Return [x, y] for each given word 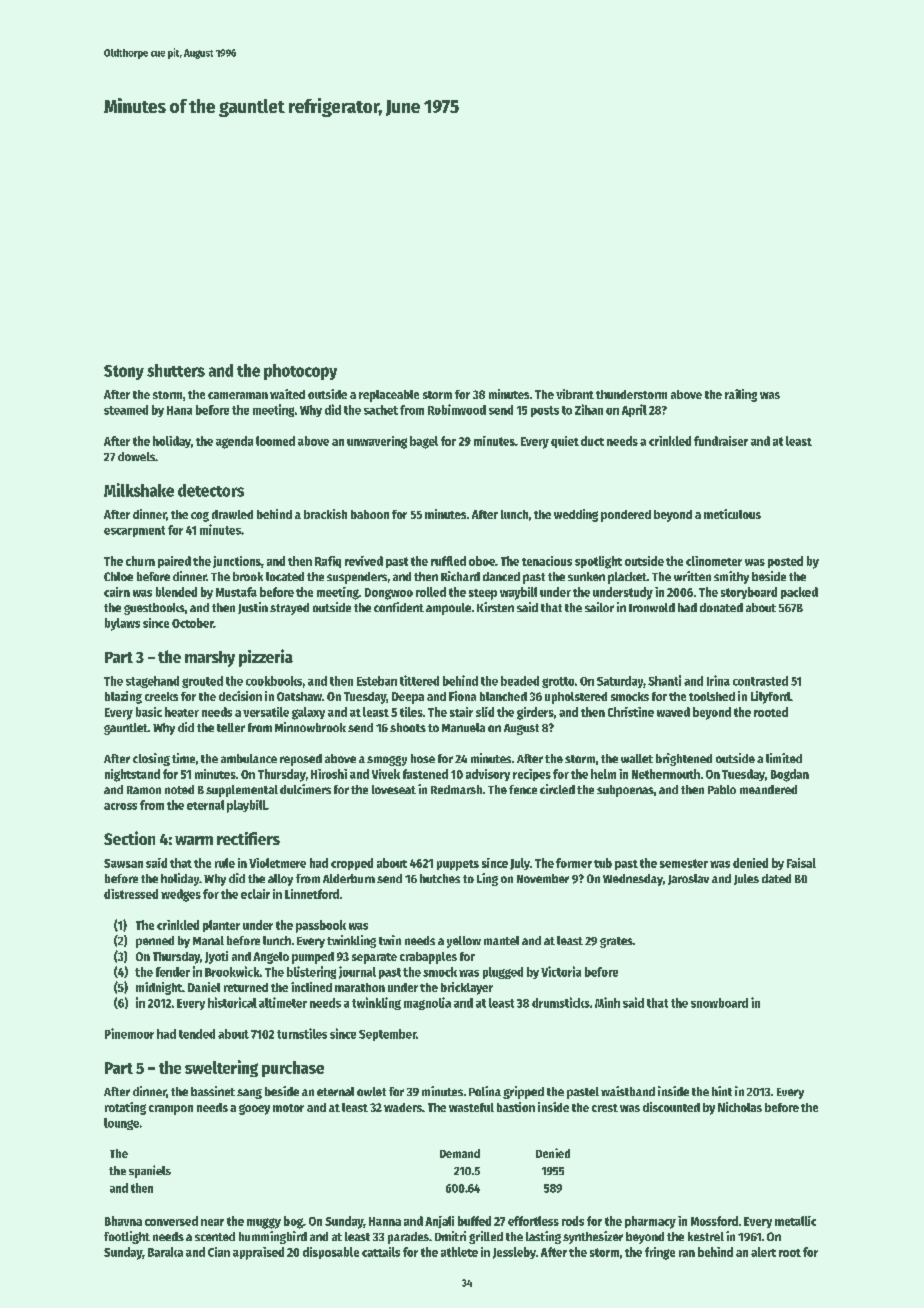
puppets [458, 865]
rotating [125, 1108]
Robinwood [457, 409]
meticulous [732, 514]
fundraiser [721, 441]
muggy [264, 1223]
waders [403, 1107]
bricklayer [467, 988]
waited [287, 394]
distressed [131, 894]
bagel [424, 442]
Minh [607, 1002]
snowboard [719, 1003]
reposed [301, 760]
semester [684, 863]
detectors [211, 490]
